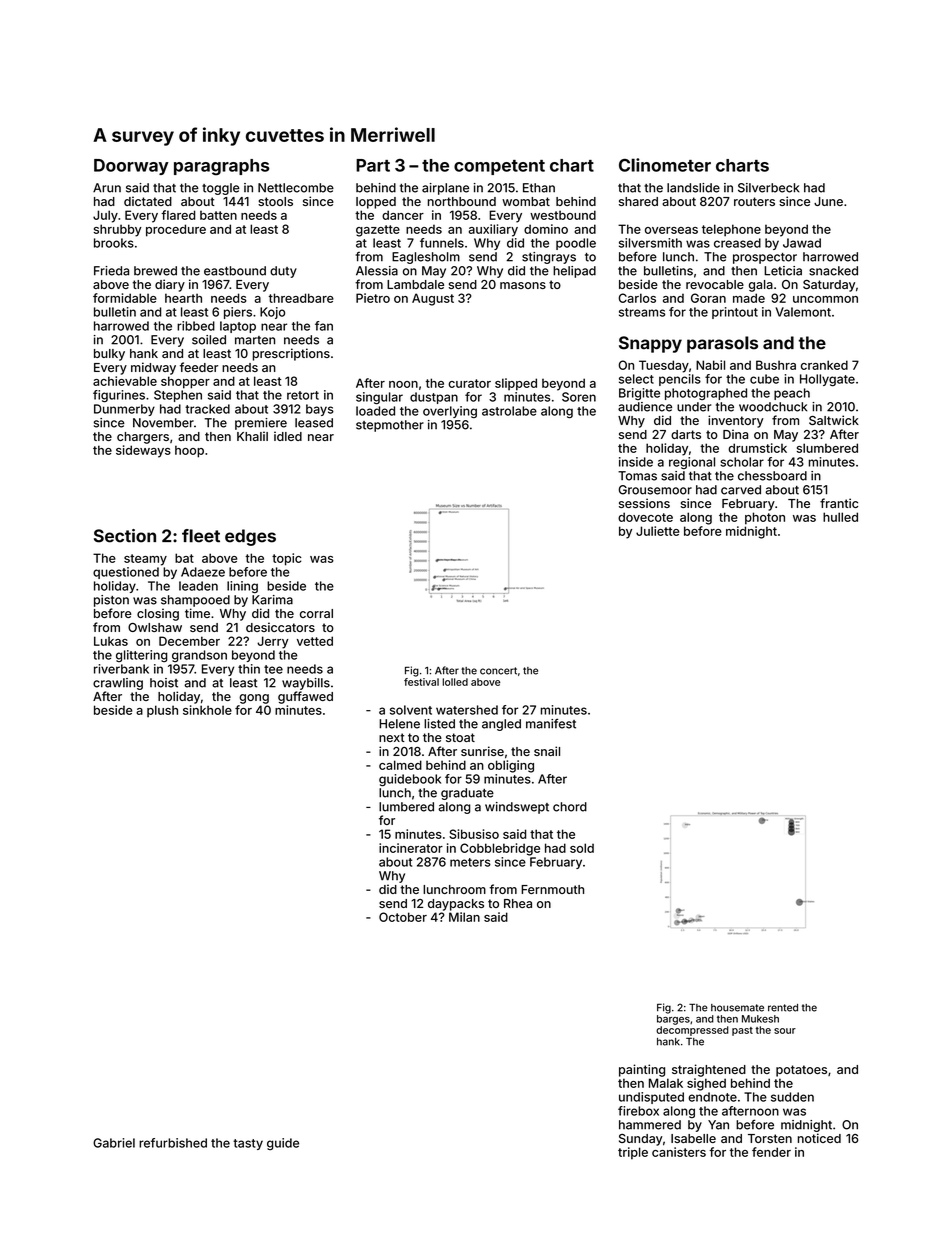 The image size is (952, 1233). I want to click on painting, so click(642, 1070).
